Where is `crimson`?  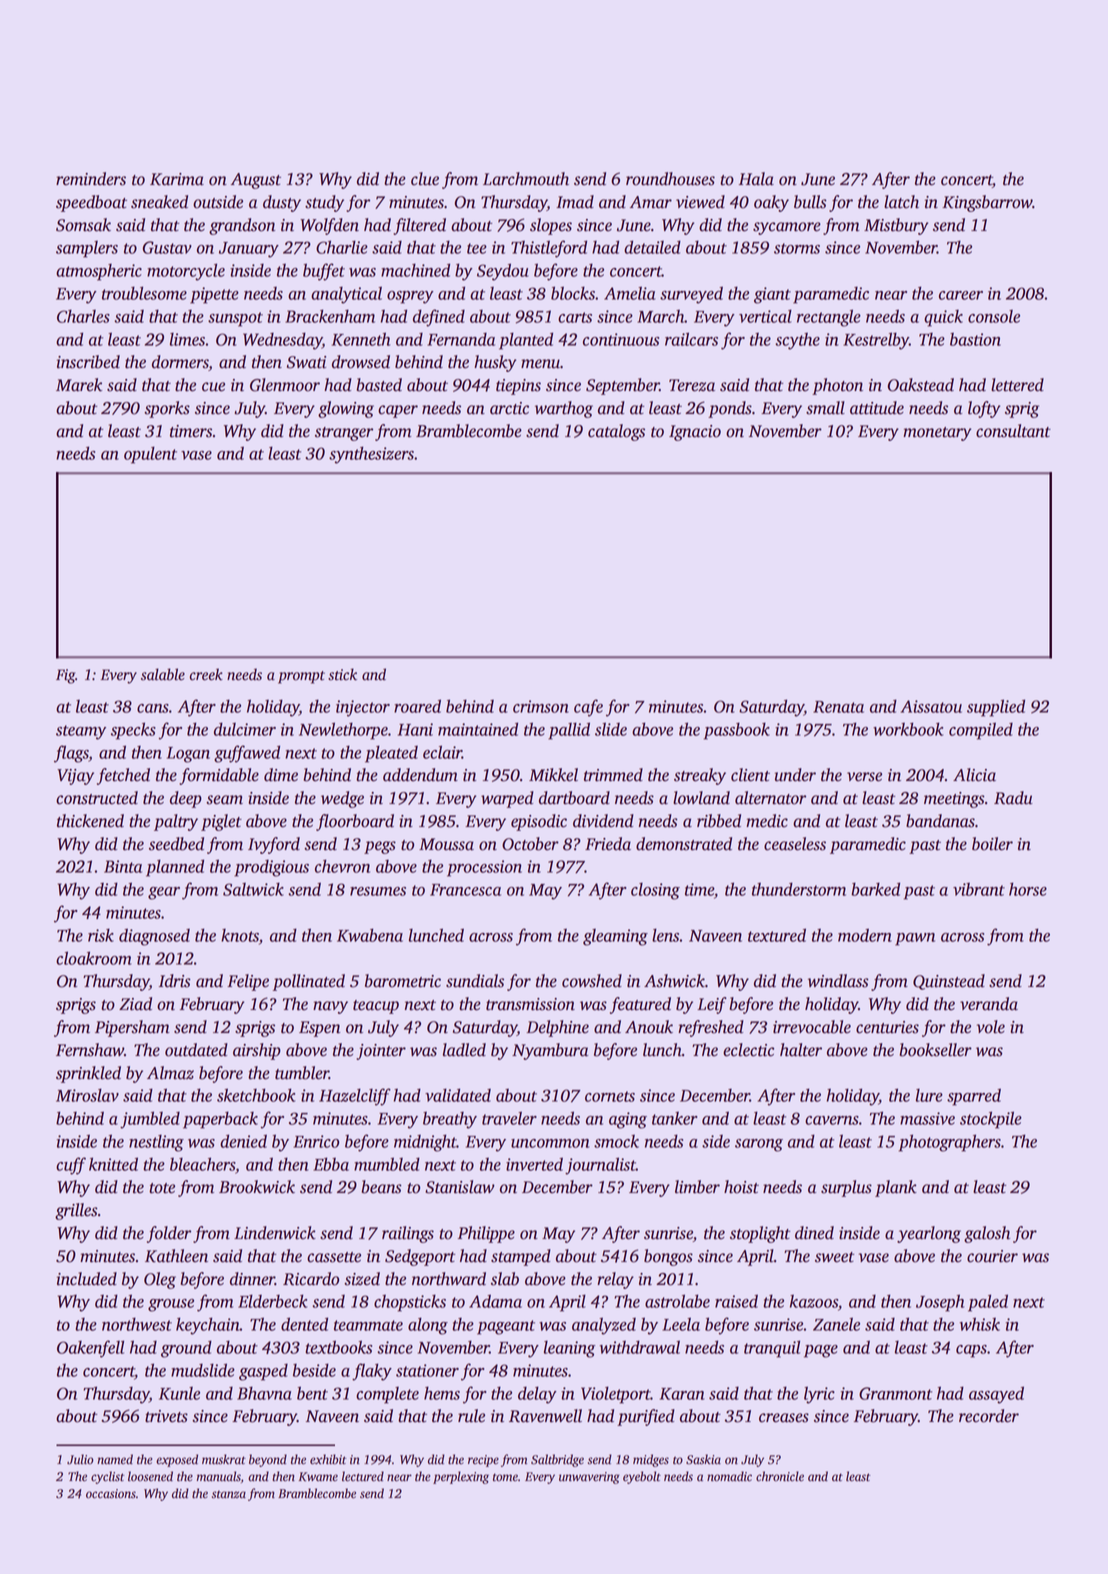
crimson is located at coordinates (541, 706).
